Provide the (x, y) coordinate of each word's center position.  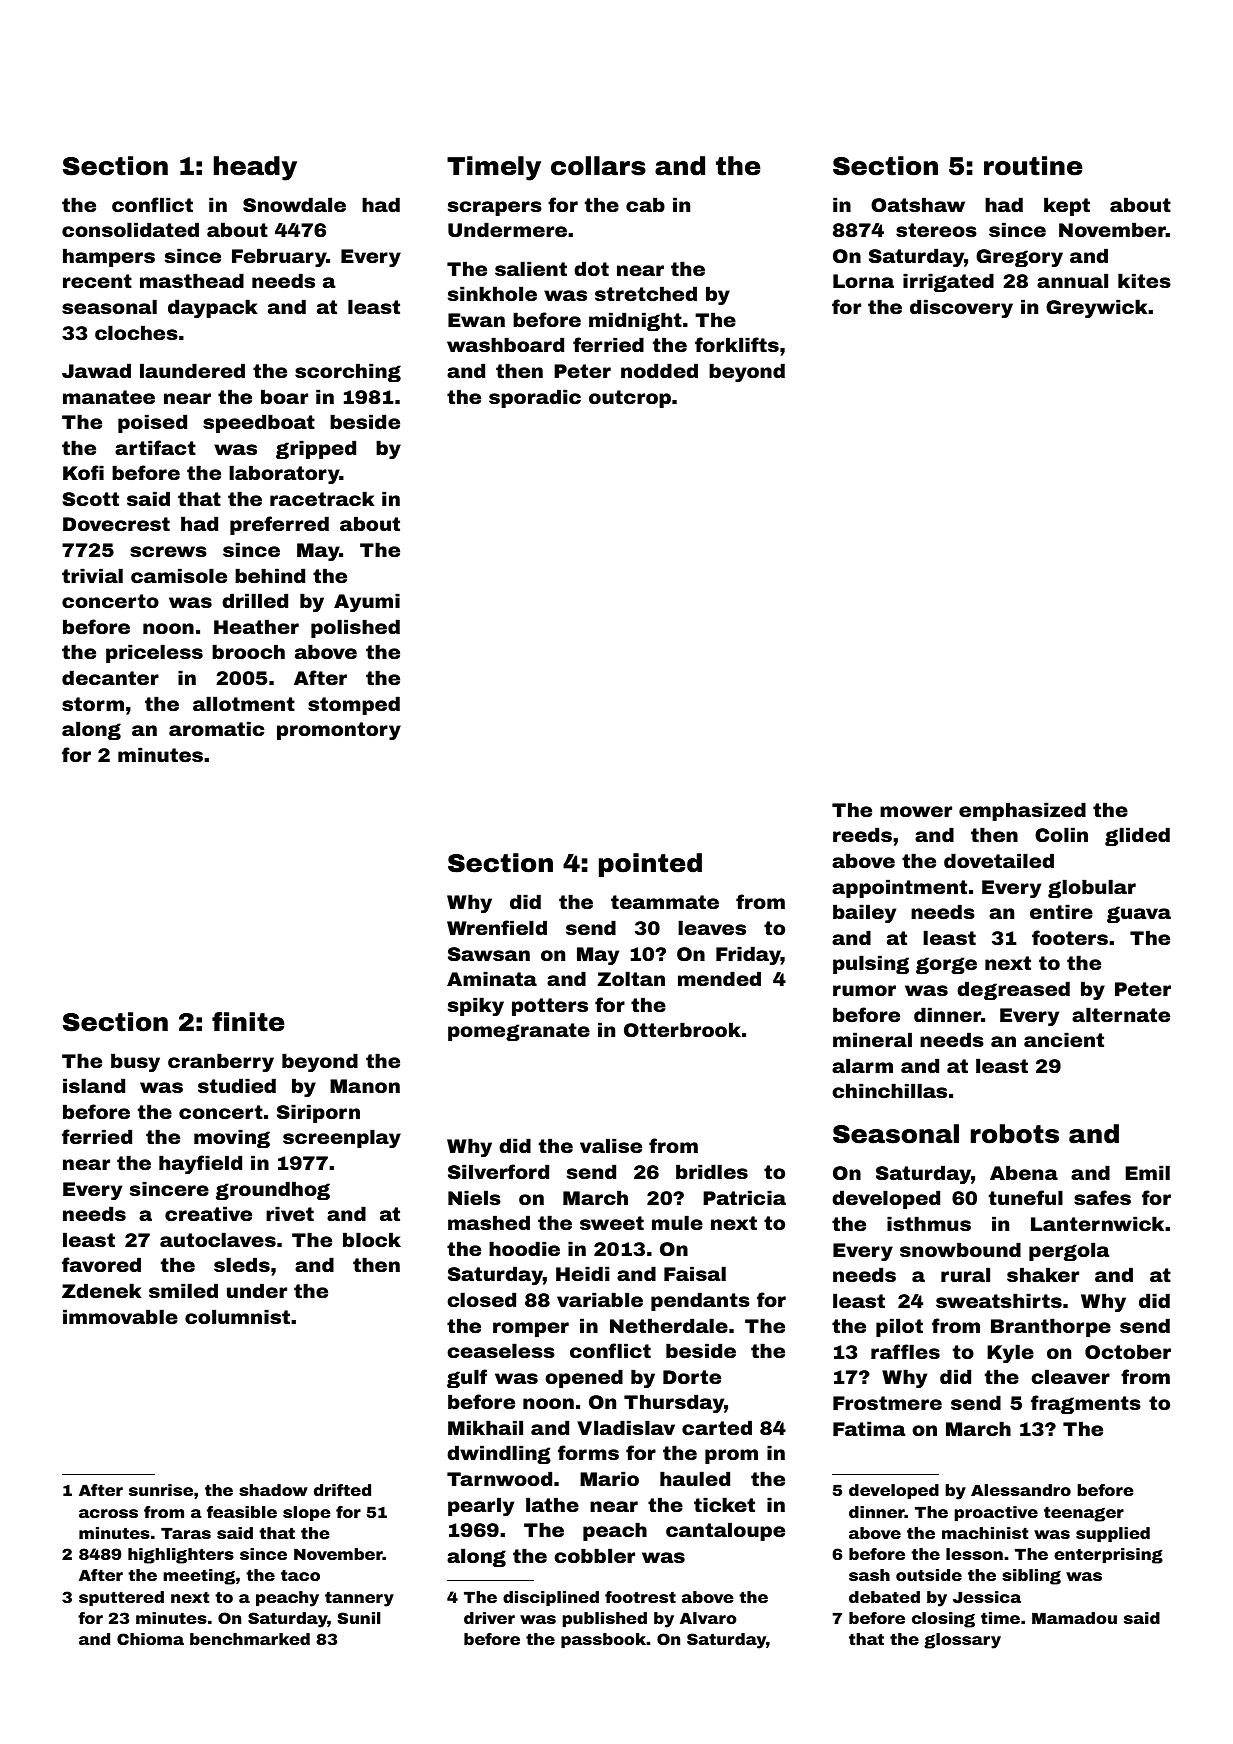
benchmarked (250, 1639)
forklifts (737, 344)
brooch (248, 651)
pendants (700, 1301)
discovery (961, 308)
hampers (109, 257)
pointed (650, 865)
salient (531, 268)
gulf (467, 1378)
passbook (603, 1640)
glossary (962, 1641)
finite (248, 1022)
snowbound (960, 1249)
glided (1137, 836)
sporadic (535, 398)
